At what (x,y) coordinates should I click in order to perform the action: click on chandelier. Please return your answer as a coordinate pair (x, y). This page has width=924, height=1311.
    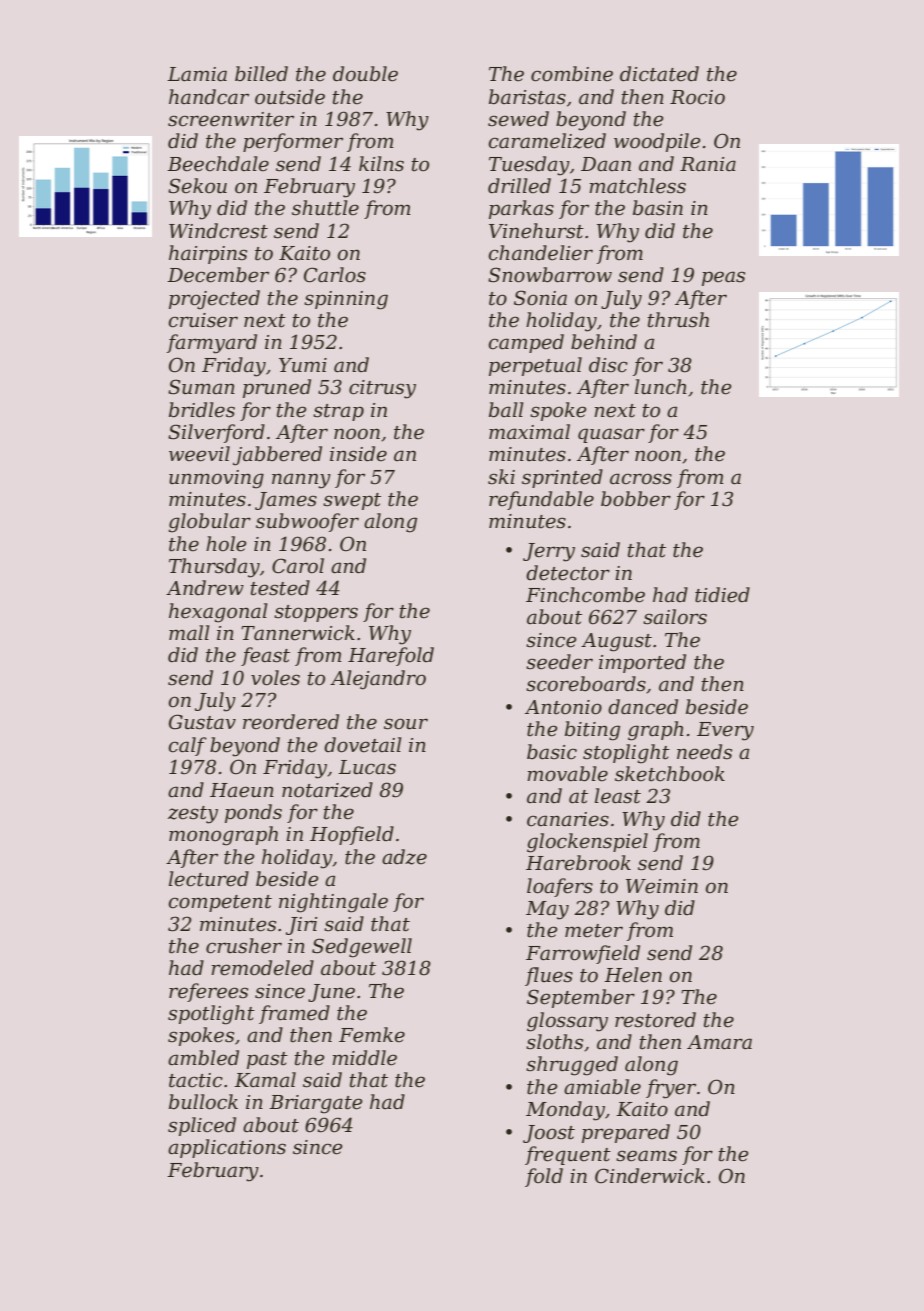
    Looking at the image, I should click on (540, 253).
